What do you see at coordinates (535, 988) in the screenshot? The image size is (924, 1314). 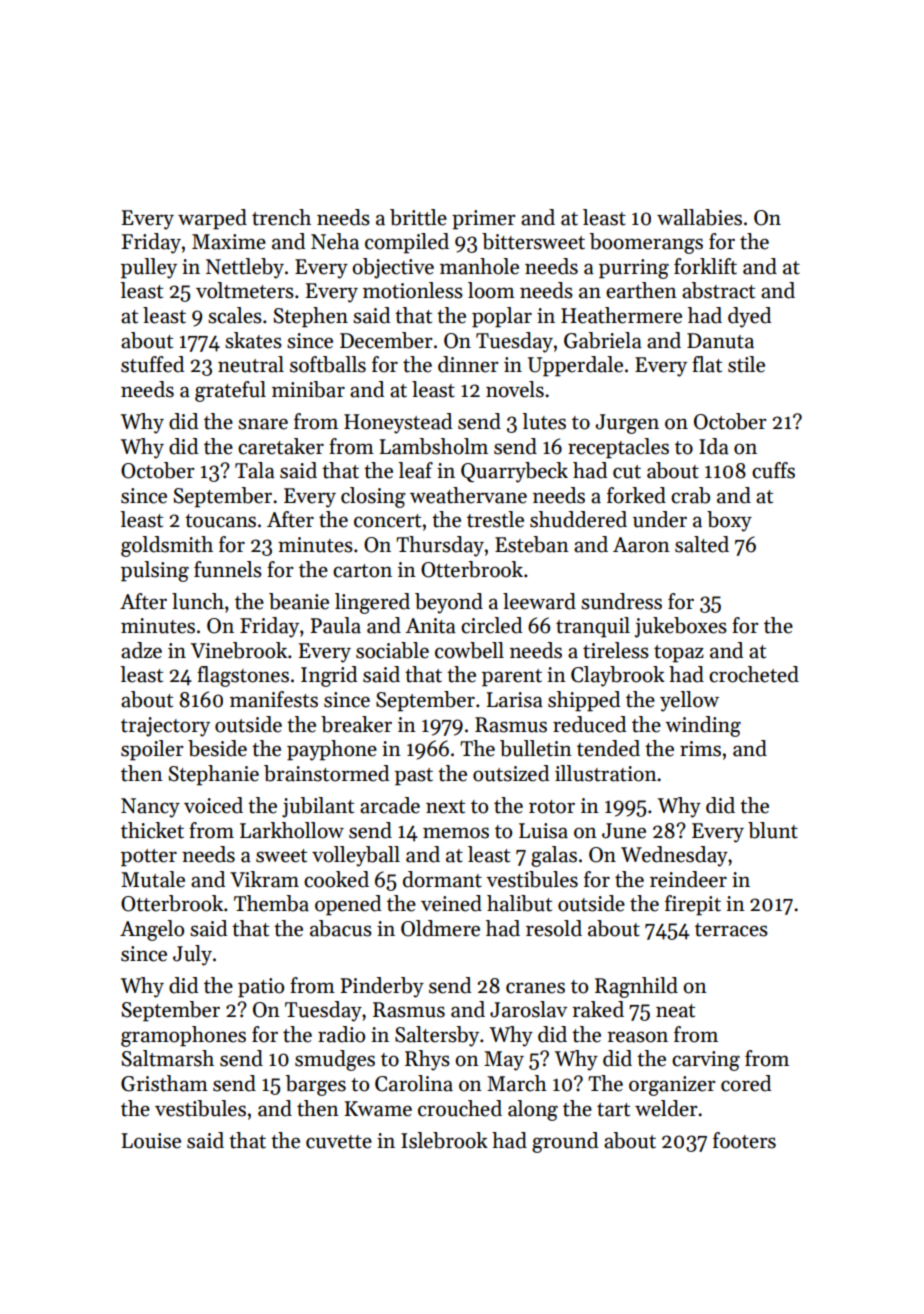 I see `cranes` at bounding box center [535, 988].
